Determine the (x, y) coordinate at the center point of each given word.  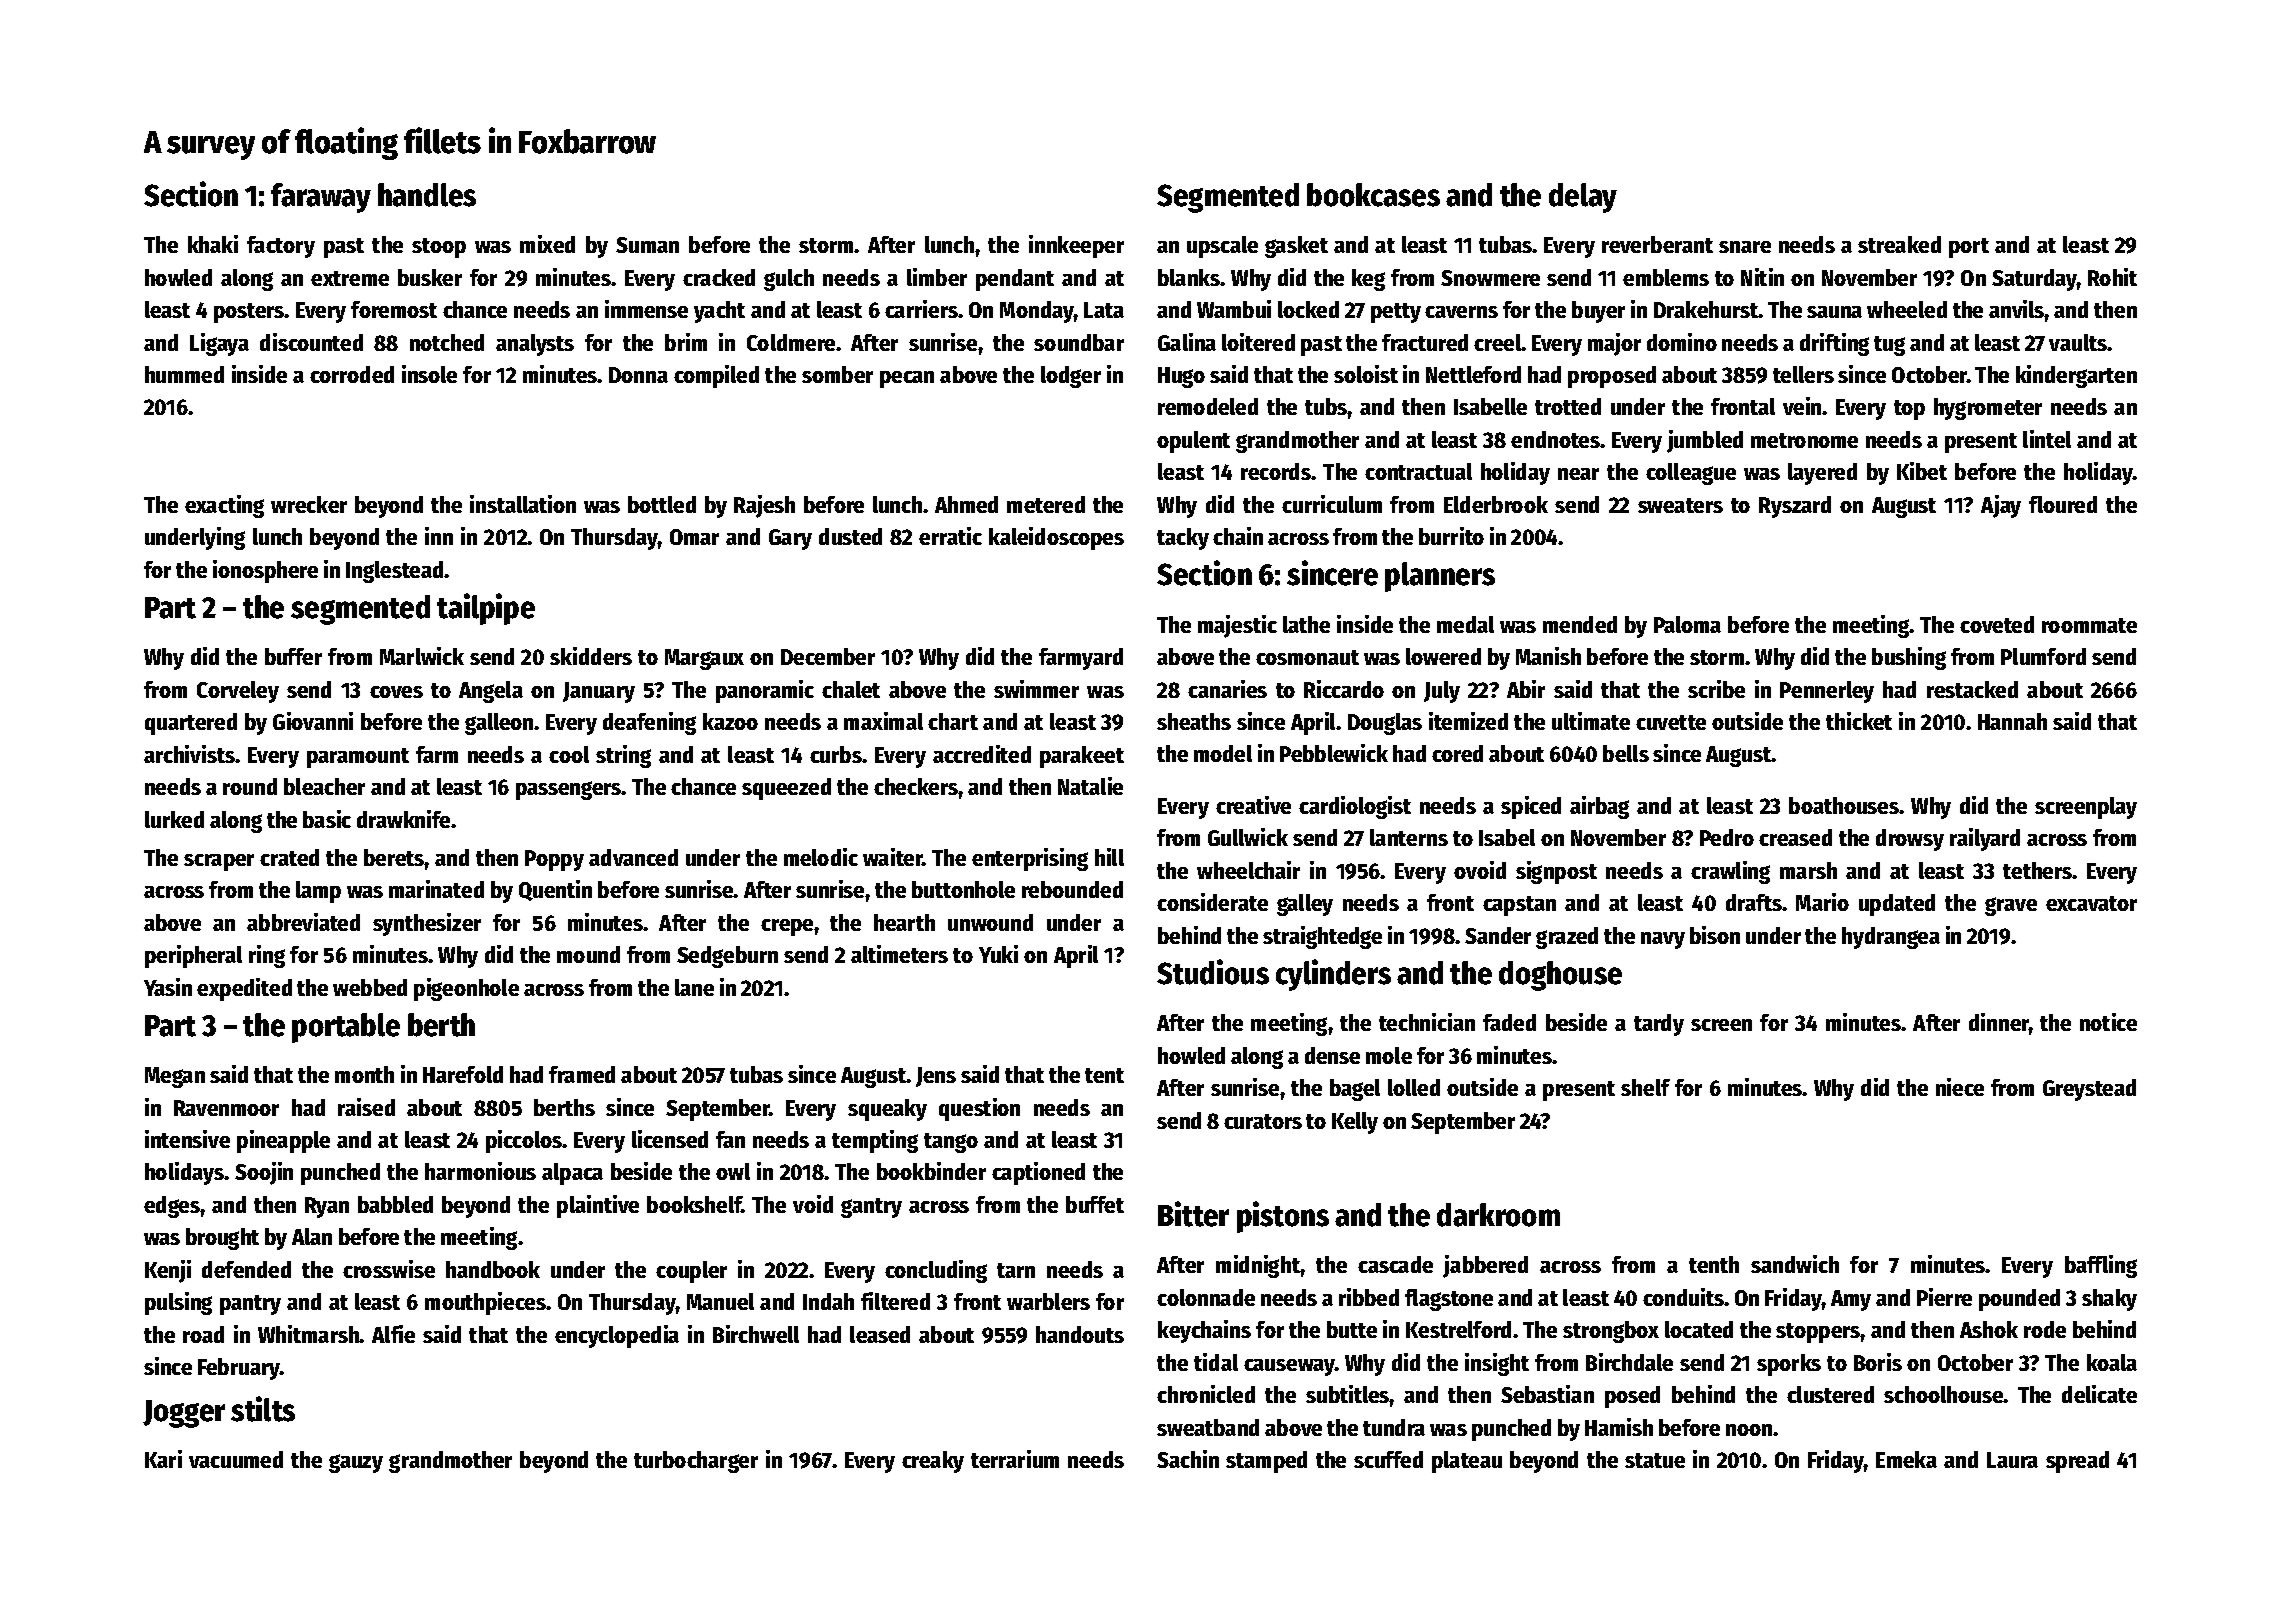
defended (246, 1269)
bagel (1355, 1090)
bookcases (1373, 195)
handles (427, 195)
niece (1960, 1087)
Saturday (2034, 280)
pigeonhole (466, 989)
